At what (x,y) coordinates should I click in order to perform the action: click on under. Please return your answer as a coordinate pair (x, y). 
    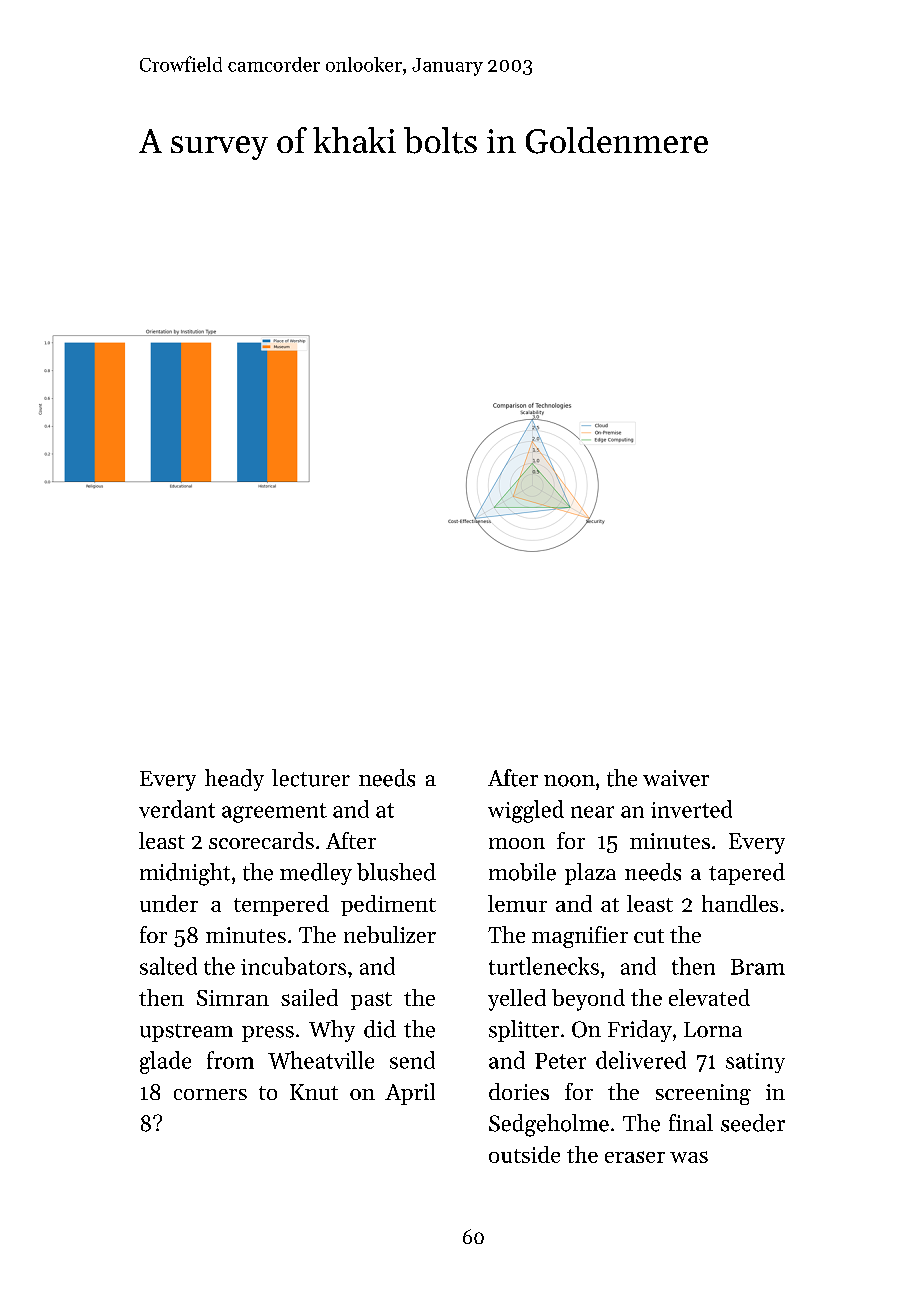
    Looking at the image, I should click on (169, 903).
